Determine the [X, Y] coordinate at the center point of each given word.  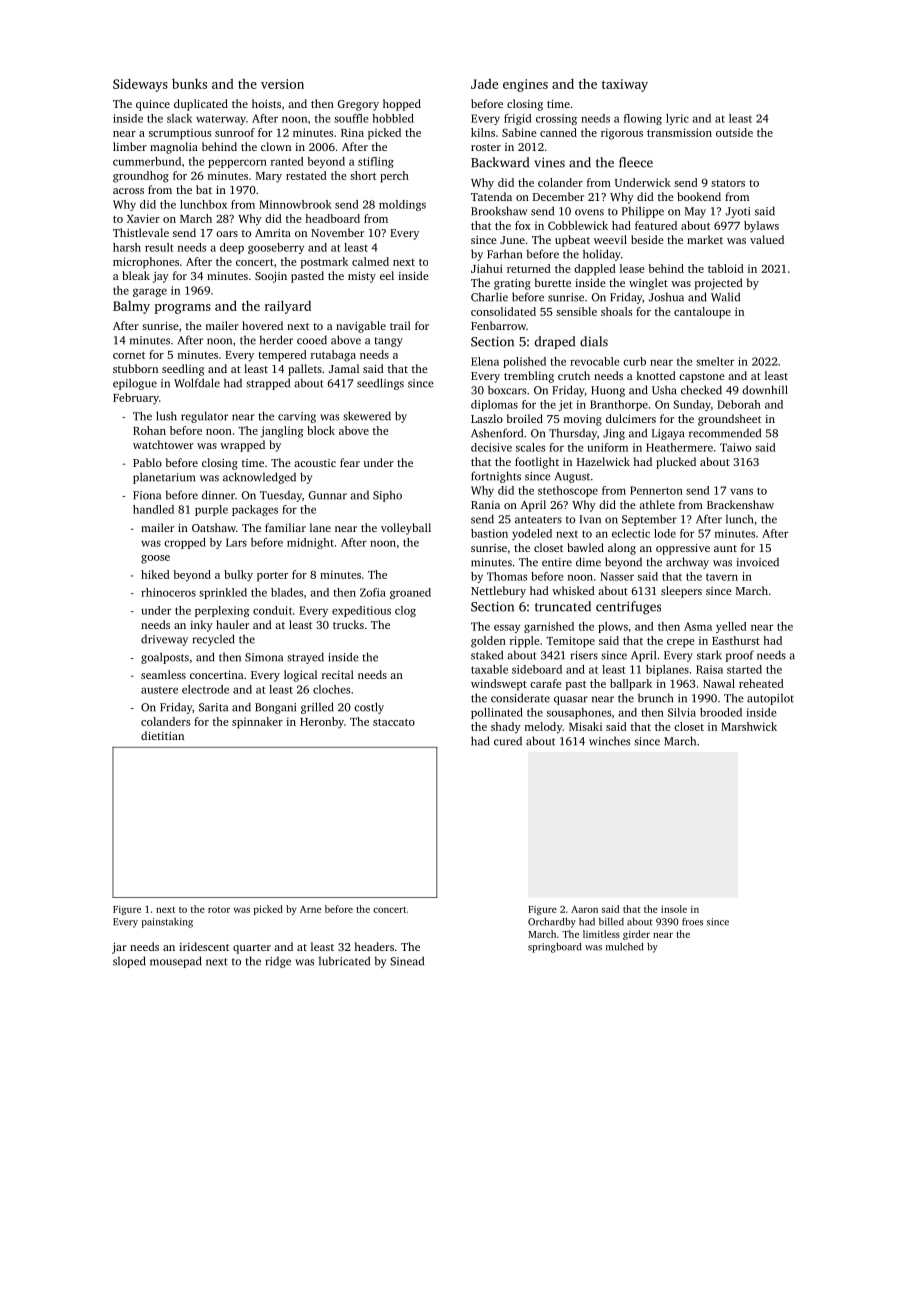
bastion [489, 533]
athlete [657, 504]
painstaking [167, 923]
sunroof [235, 132]
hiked [155, 574]
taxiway [625, 85]
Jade [484, 84]
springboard [554, 948]
